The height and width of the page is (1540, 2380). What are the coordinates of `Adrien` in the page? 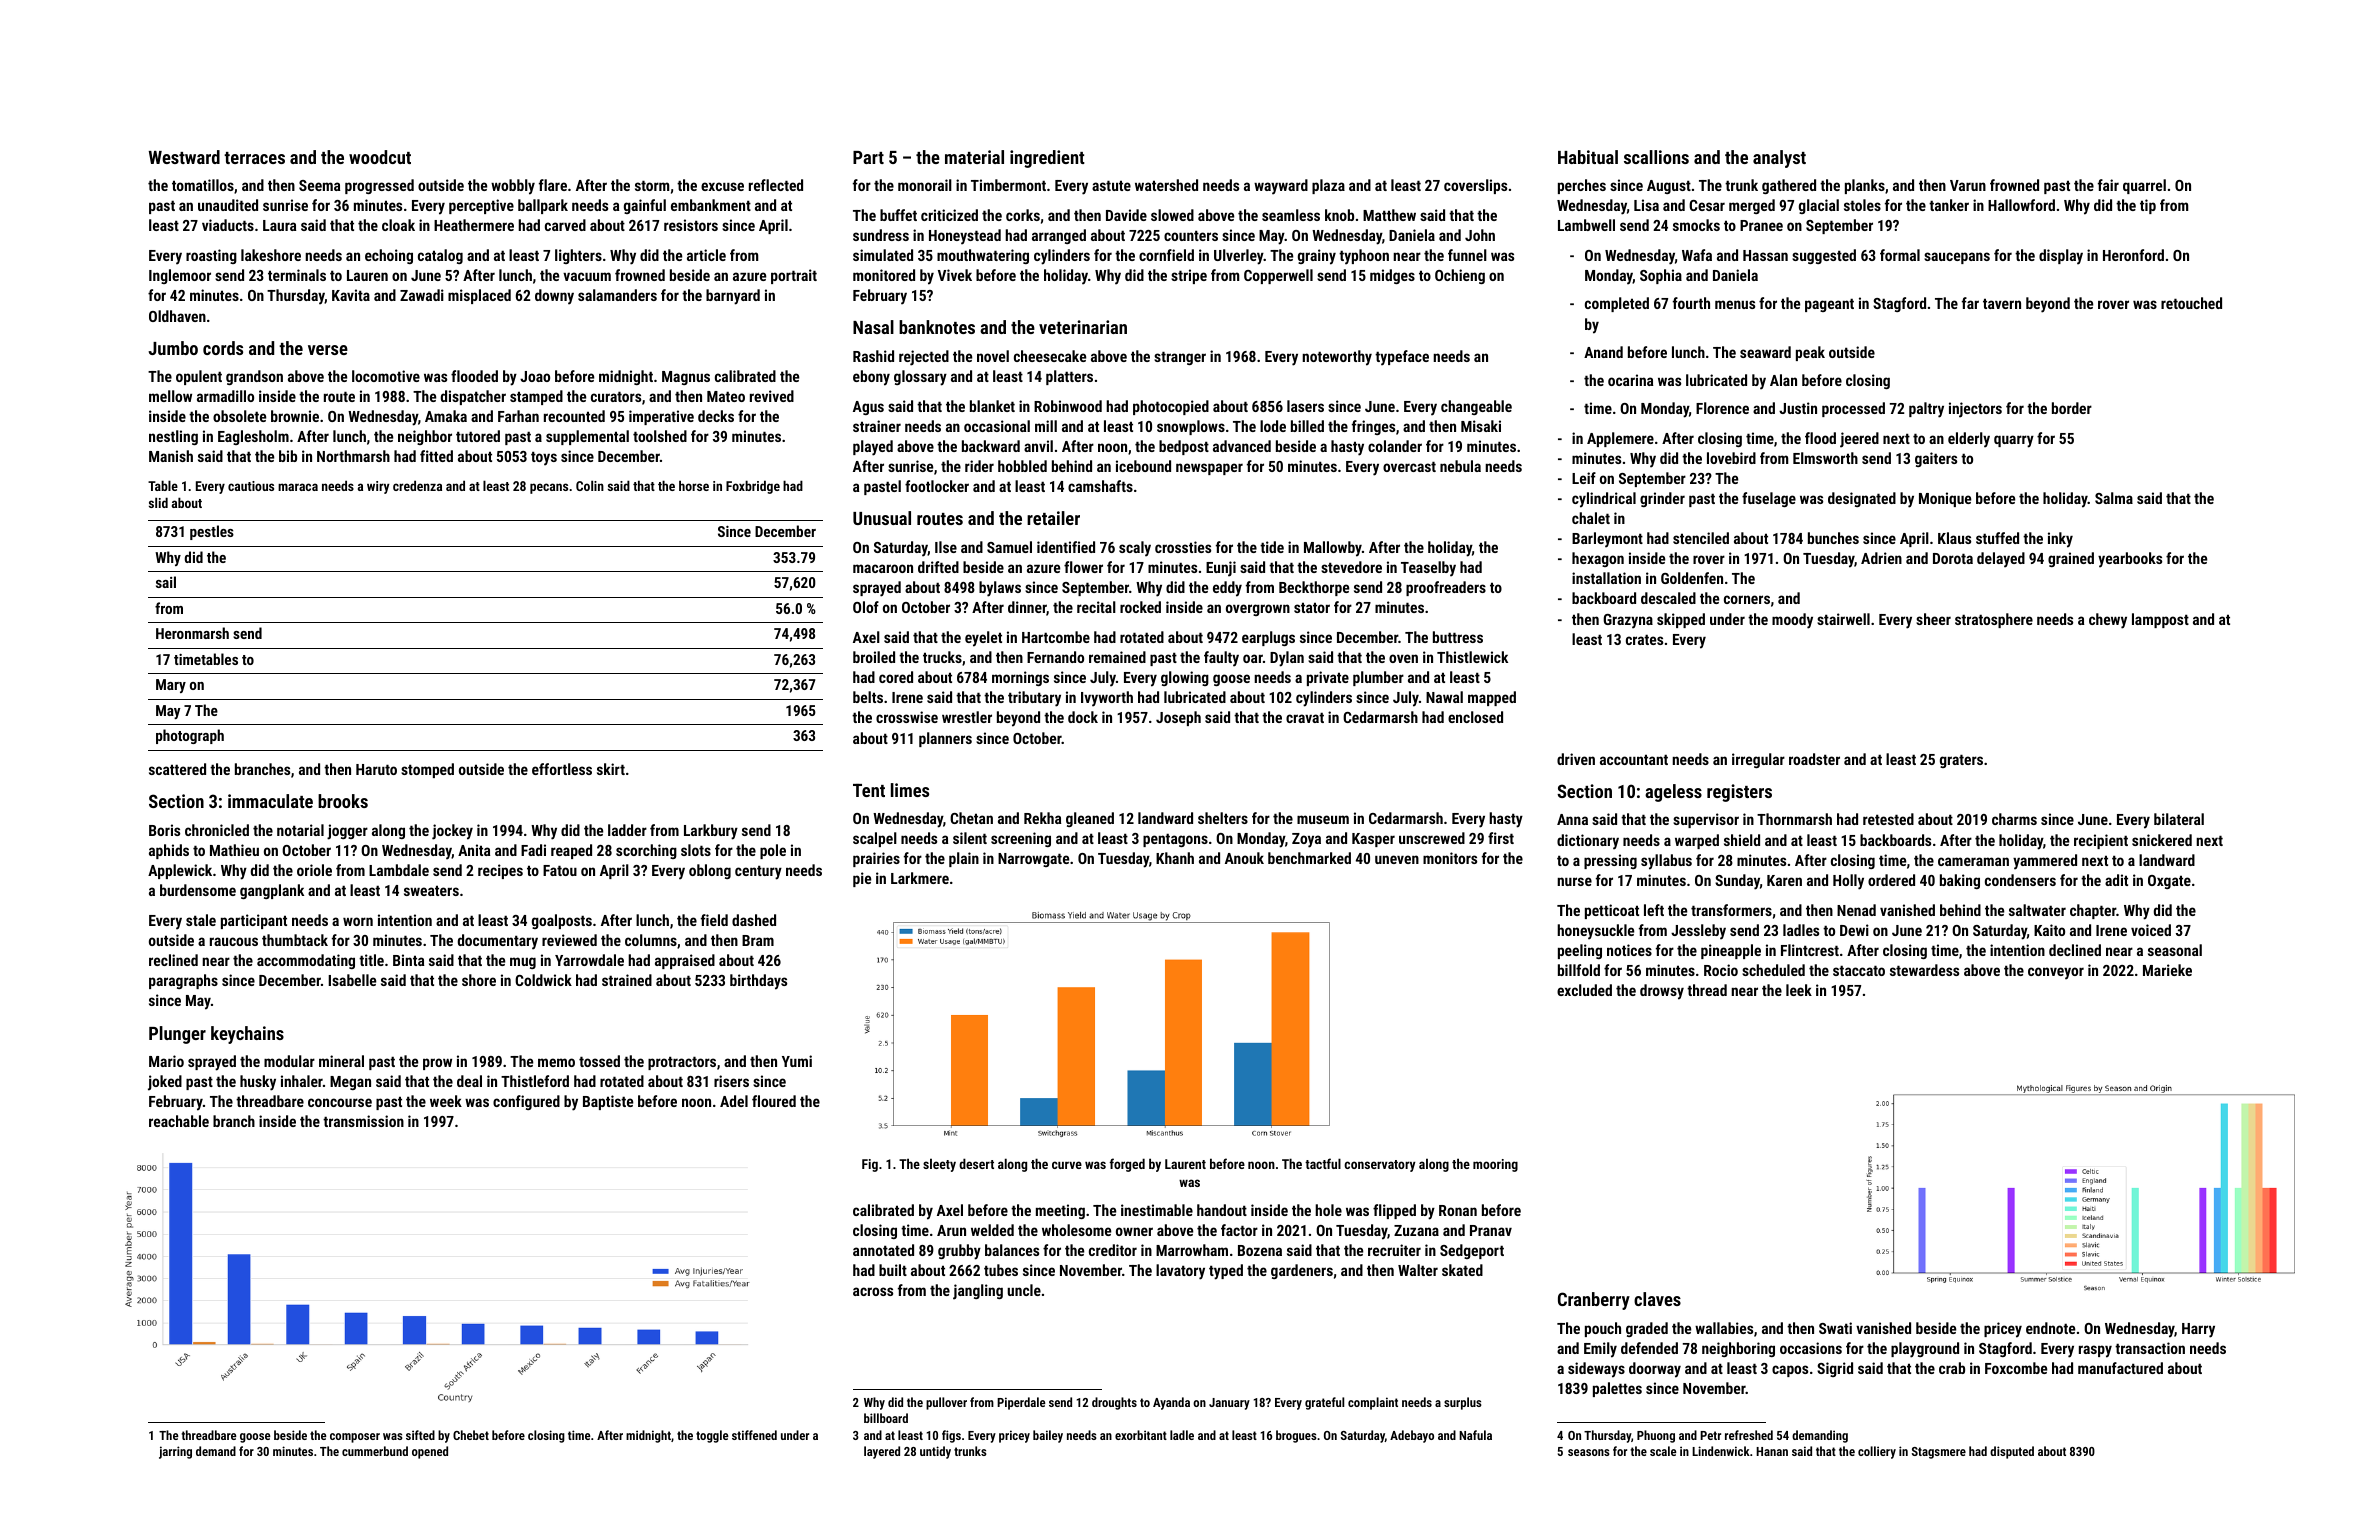 It's located at (1881, 558).
